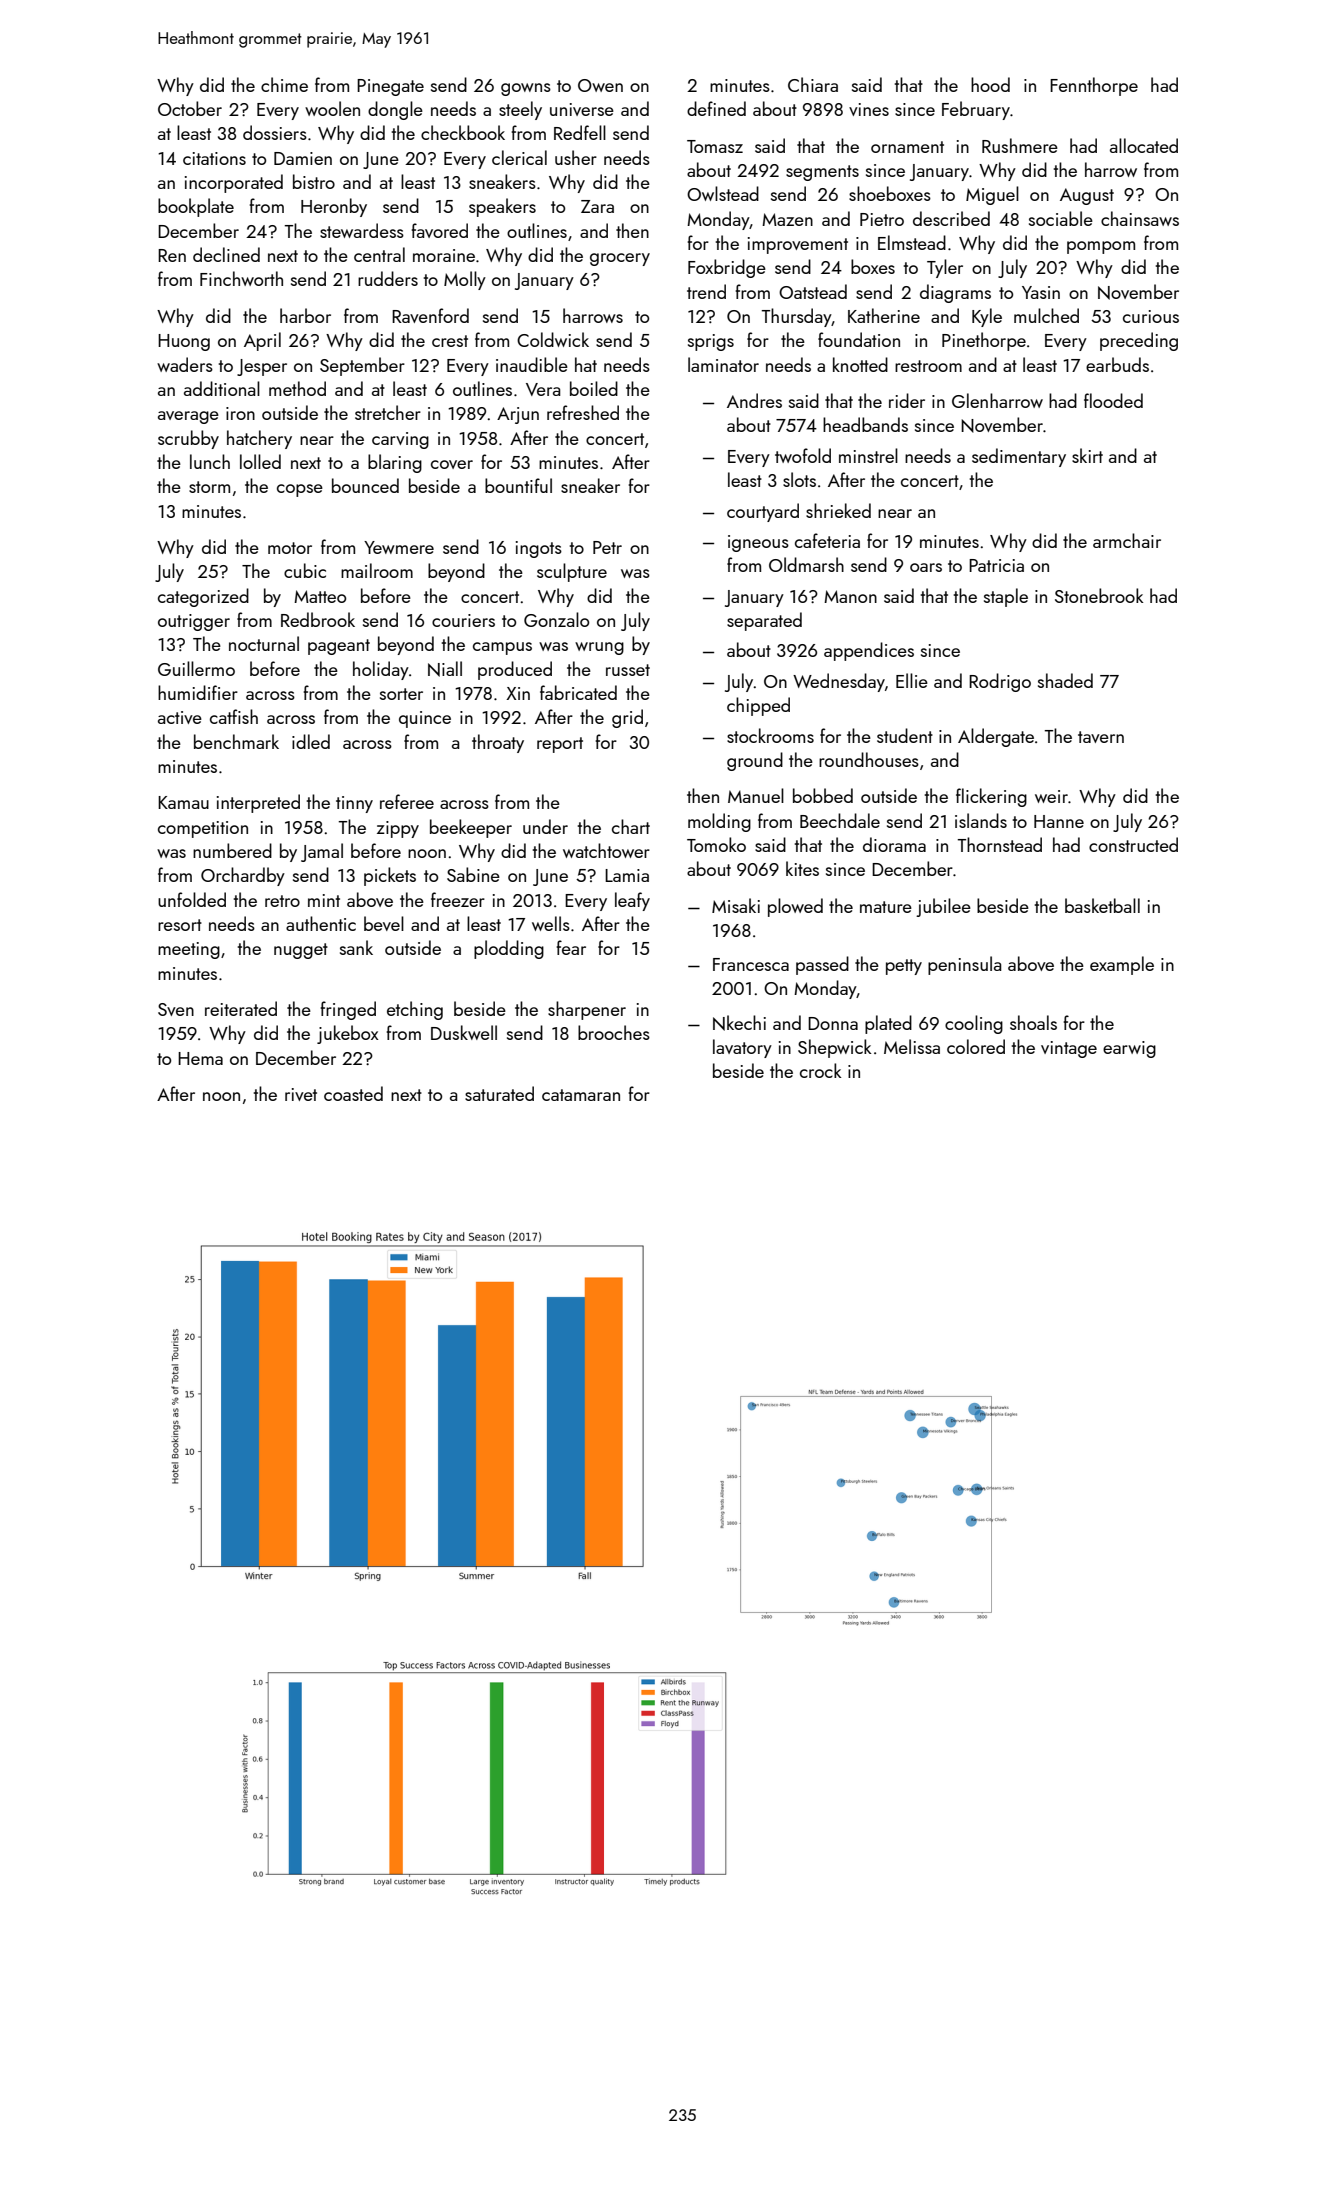  I want to click on chainsaws, so click(1140, 218).
